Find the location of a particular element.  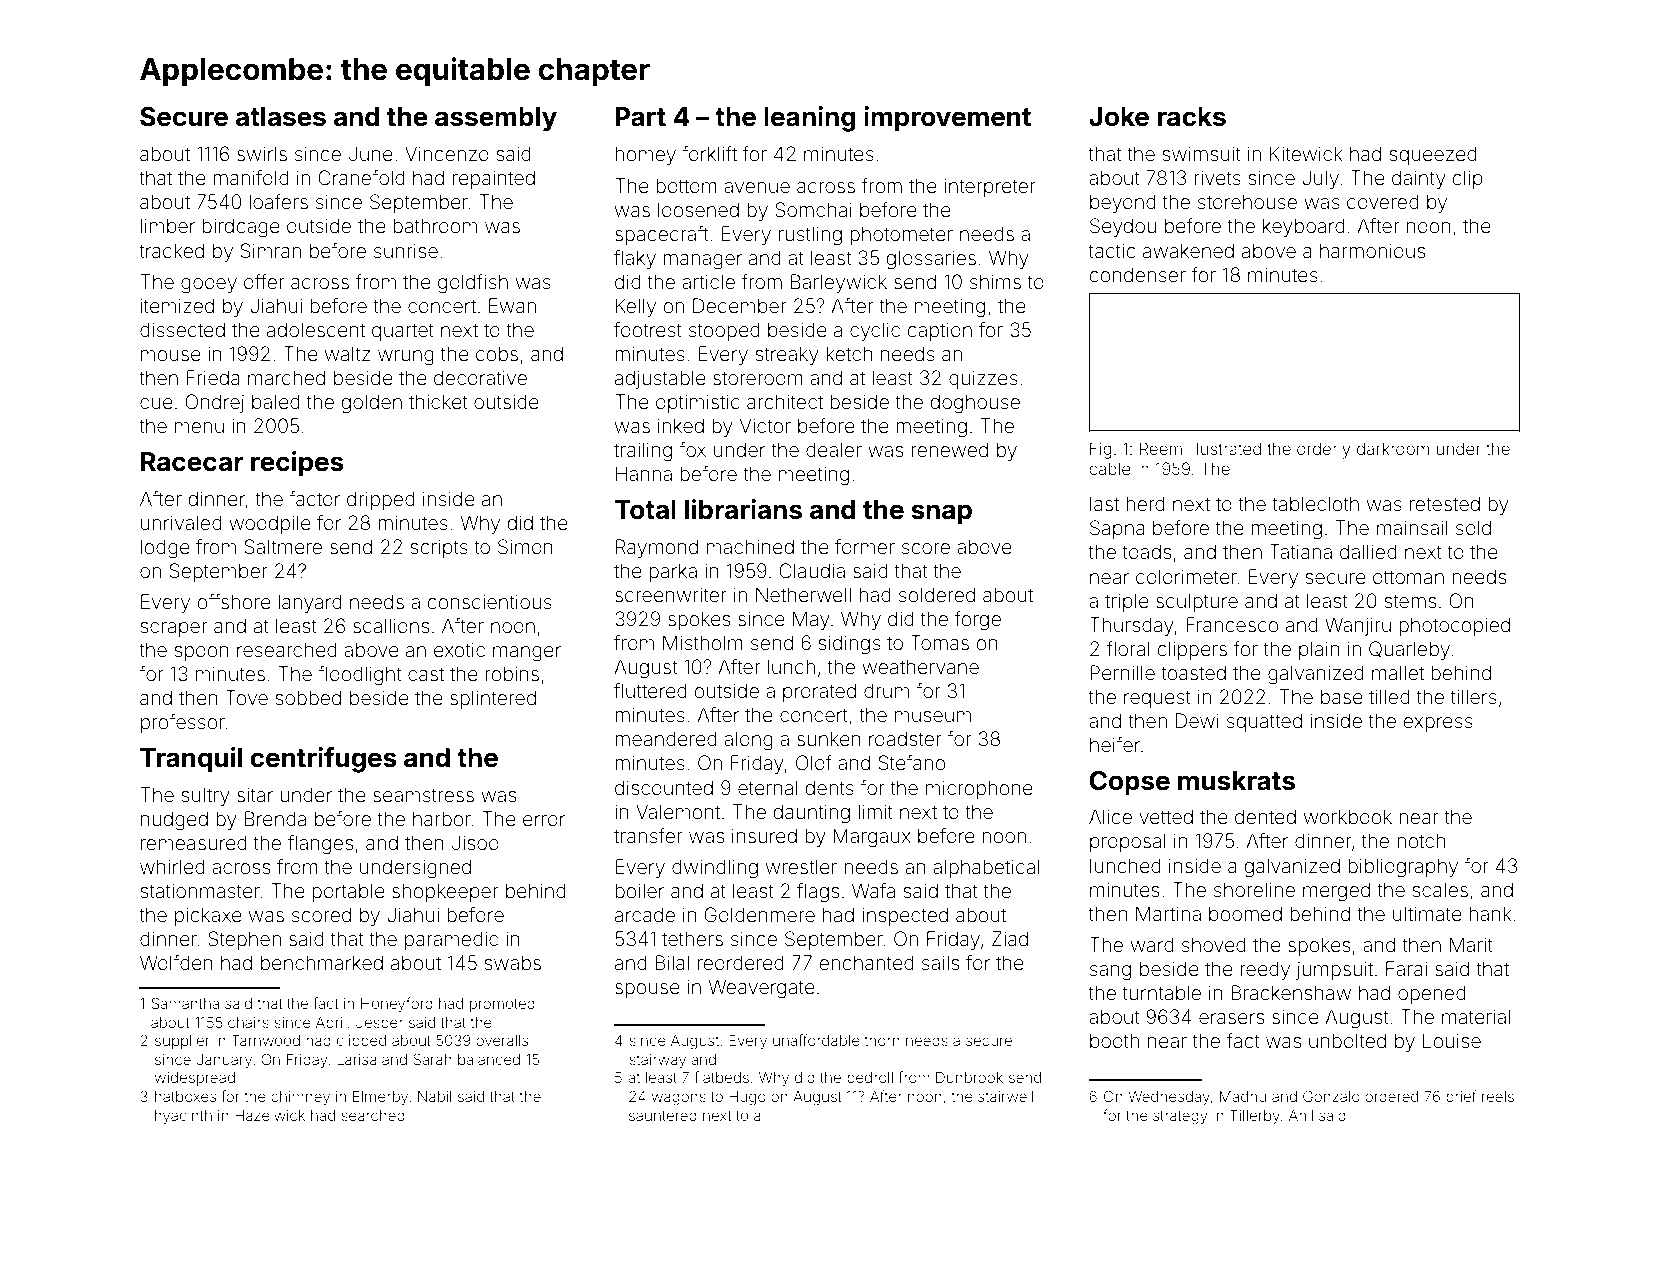

reels is located at coordinates (1498, 1096).
